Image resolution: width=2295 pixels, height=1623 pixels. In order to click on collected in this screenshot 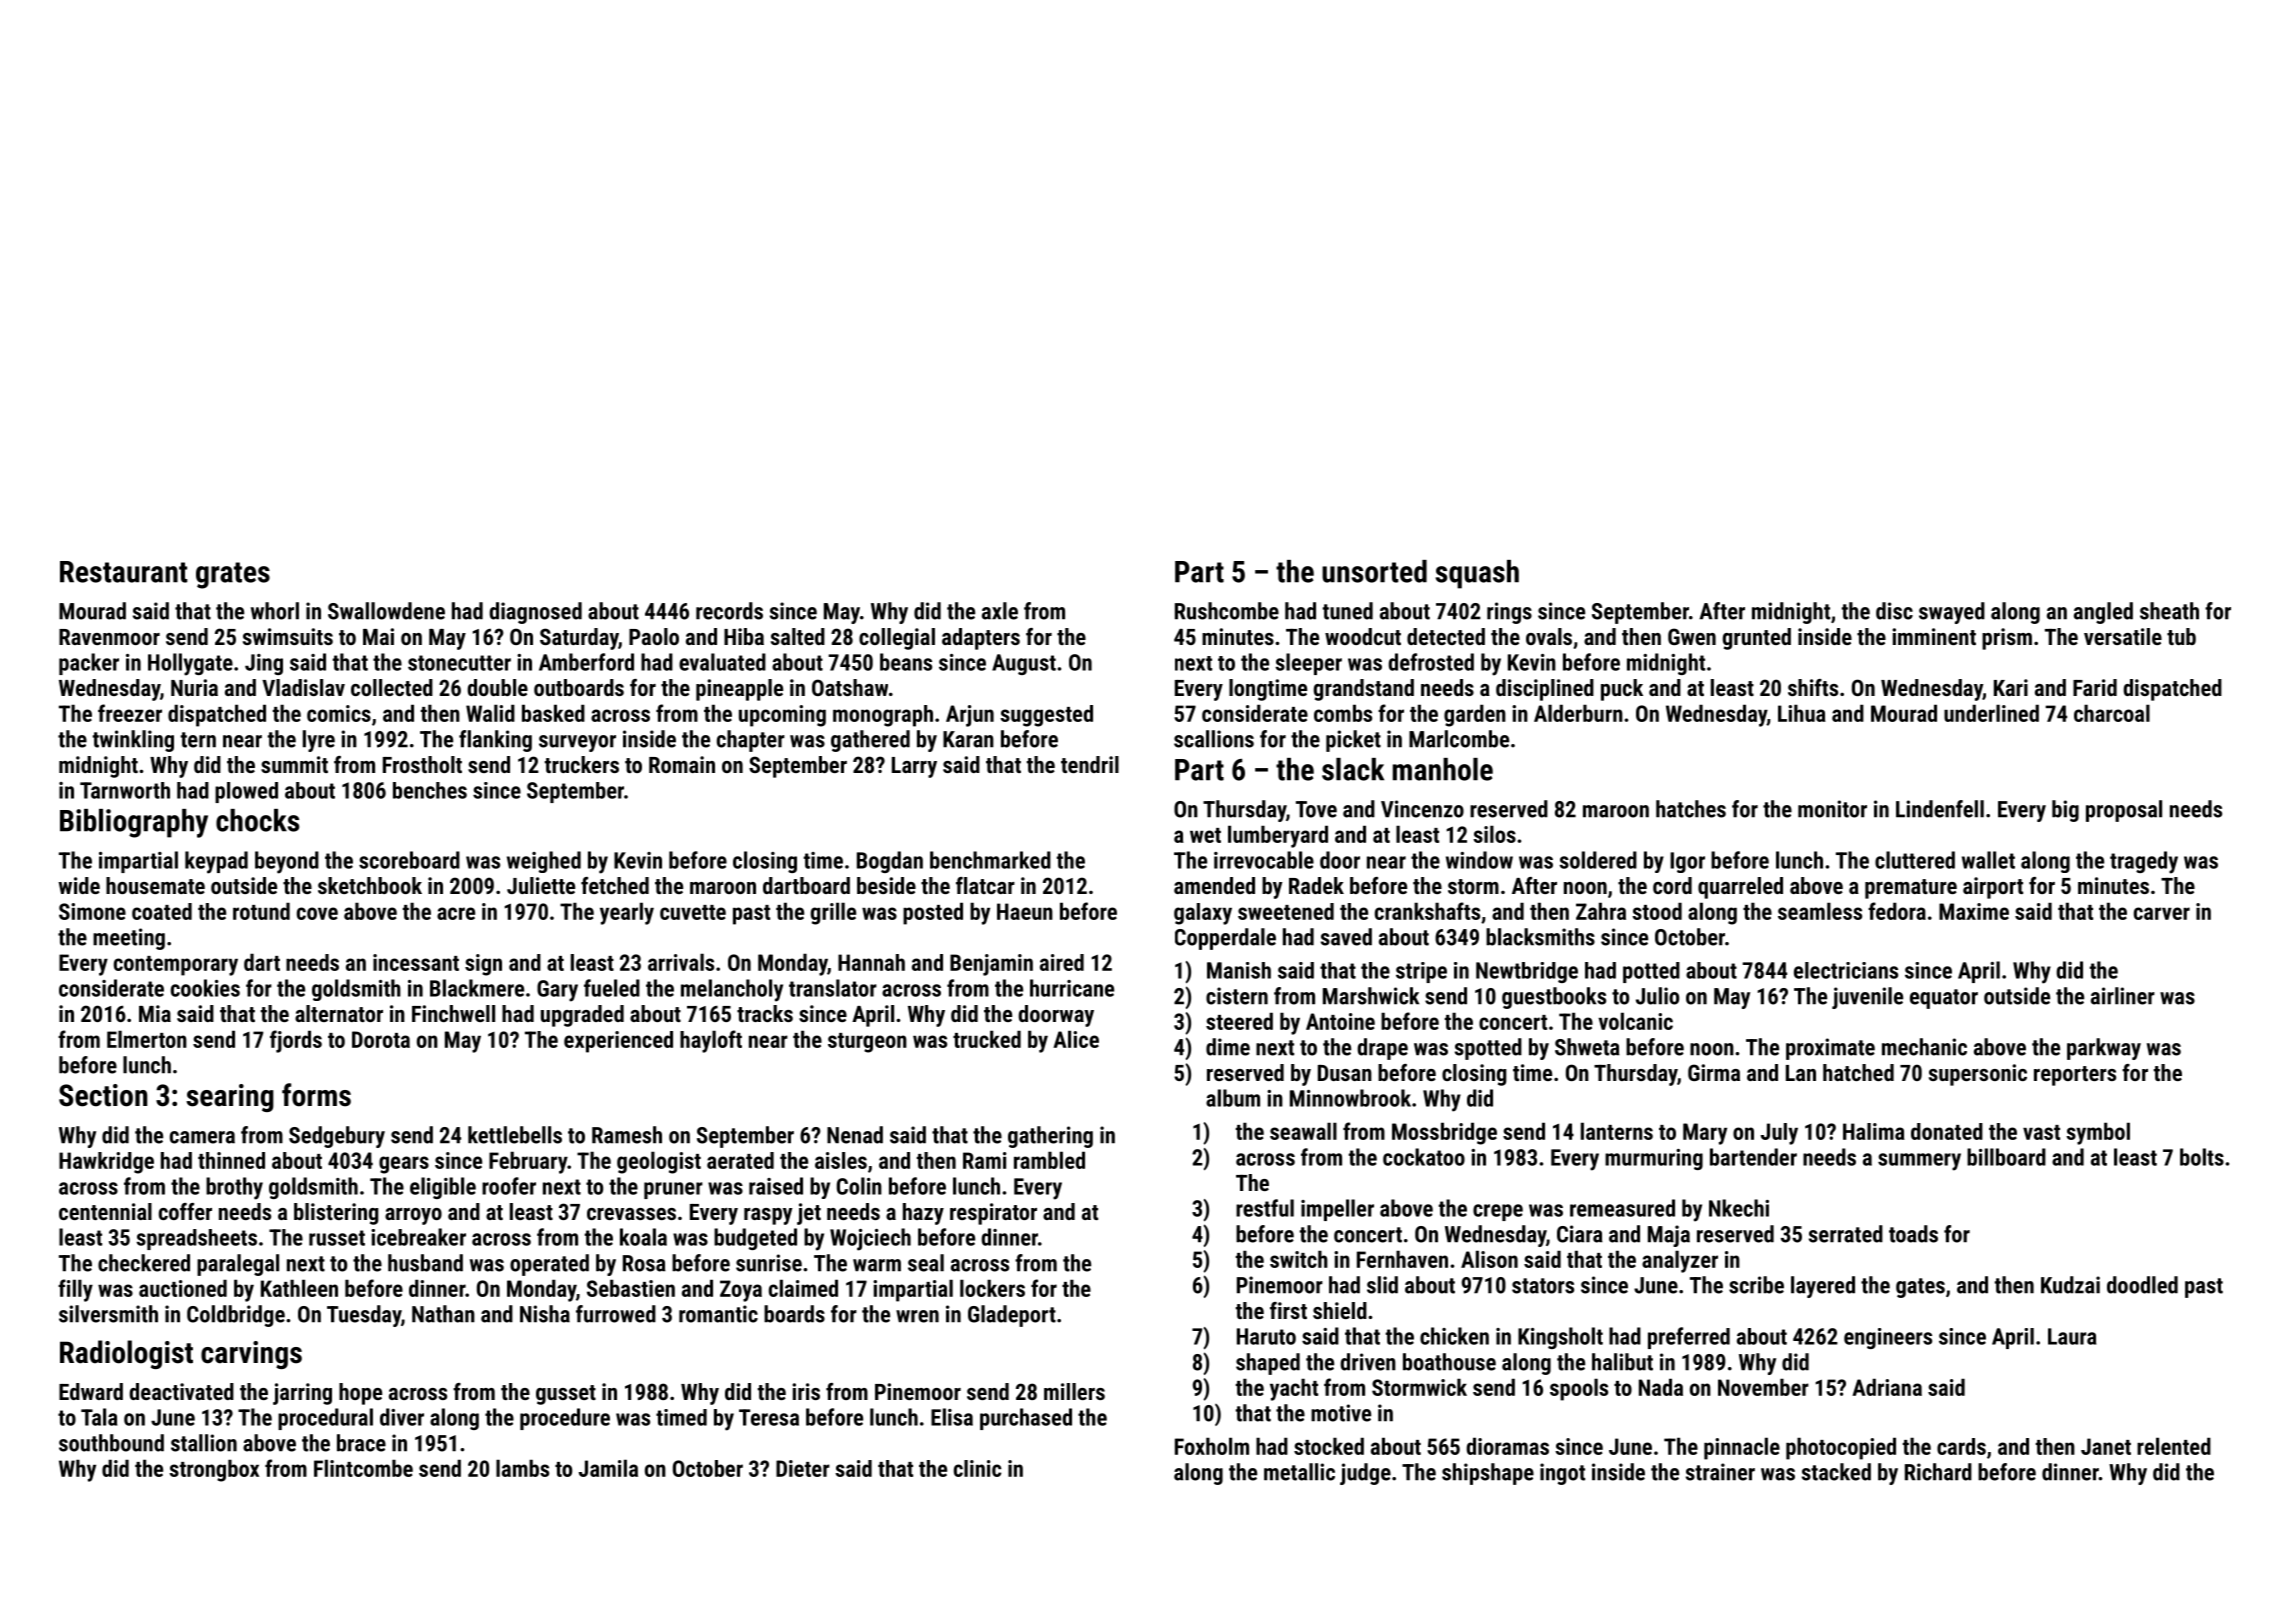, I will do `click(392, 687)`.
